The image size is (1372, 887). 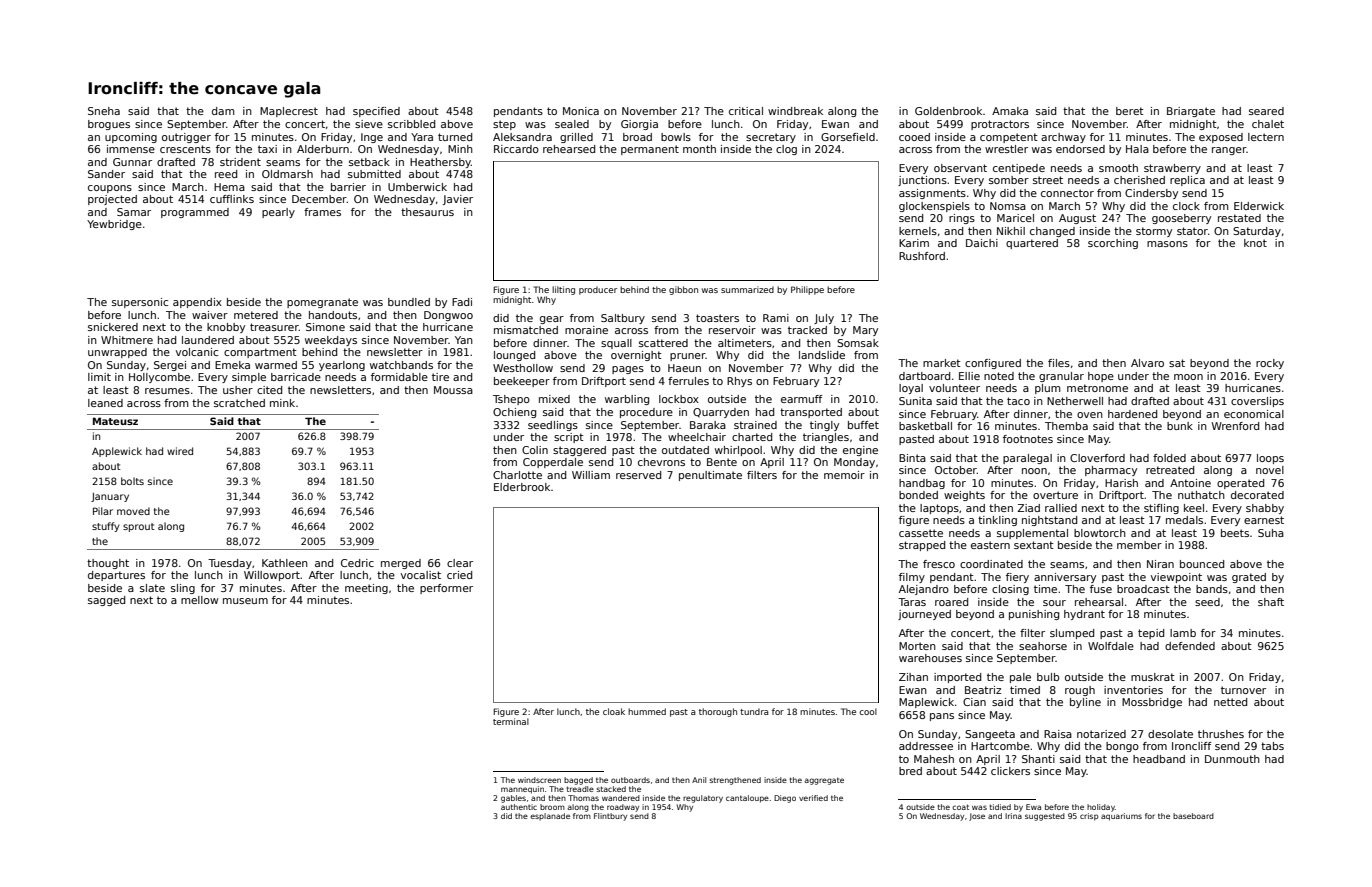 What do you see at coordinates (1257, 402) in the screenshot?
I see `coverslips` at bounding box center [1257, 402].
